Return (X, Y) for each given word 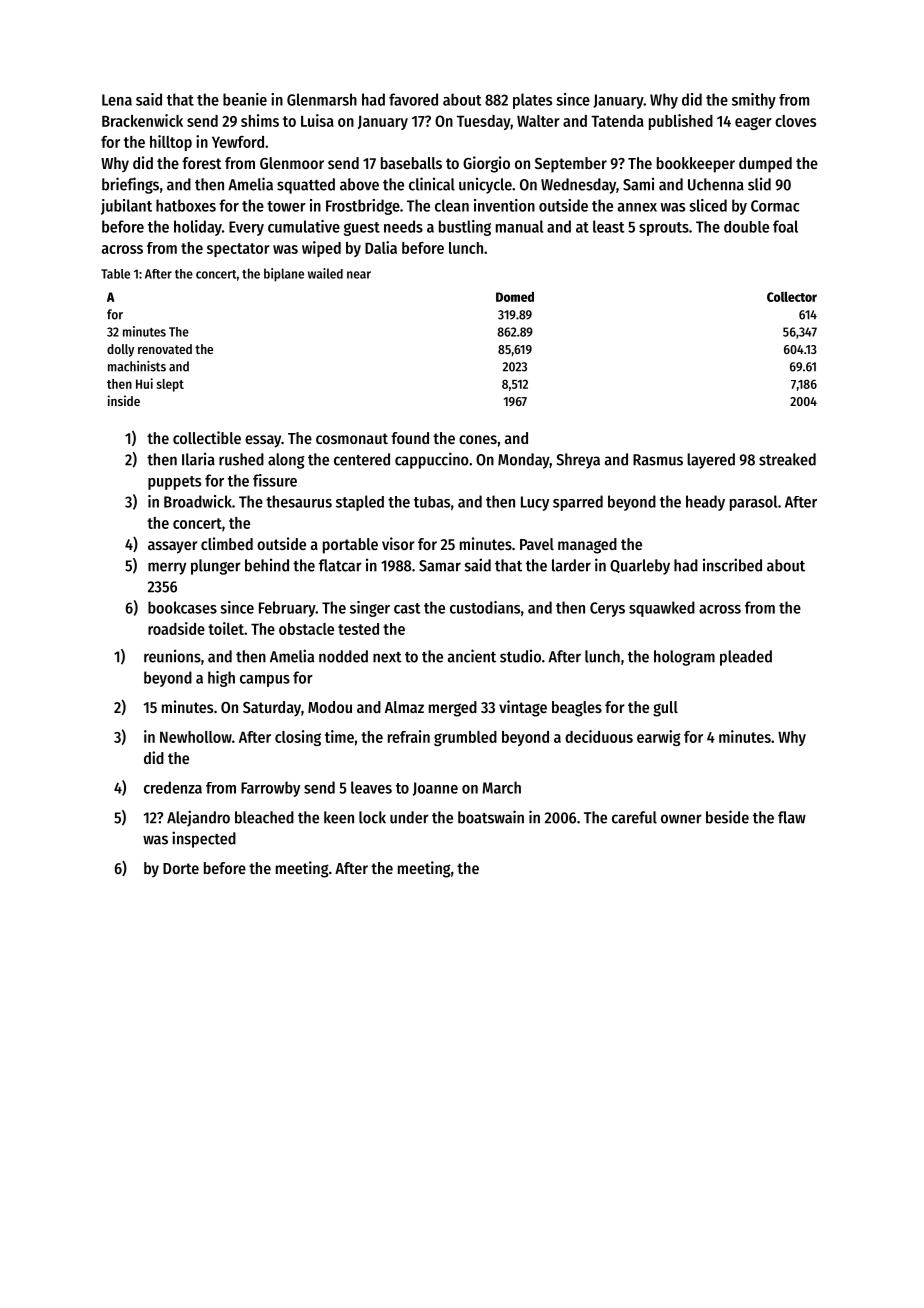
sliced (708, 205)
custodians (485, 607)
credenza (173, 787)
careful (634, 817)
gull (665, 709)
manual (519, 226)
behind (267, 565)
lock (372, 817)
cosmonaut (352, 438)
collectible (207, 437)
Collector (792, 296)
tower (286, 206)
